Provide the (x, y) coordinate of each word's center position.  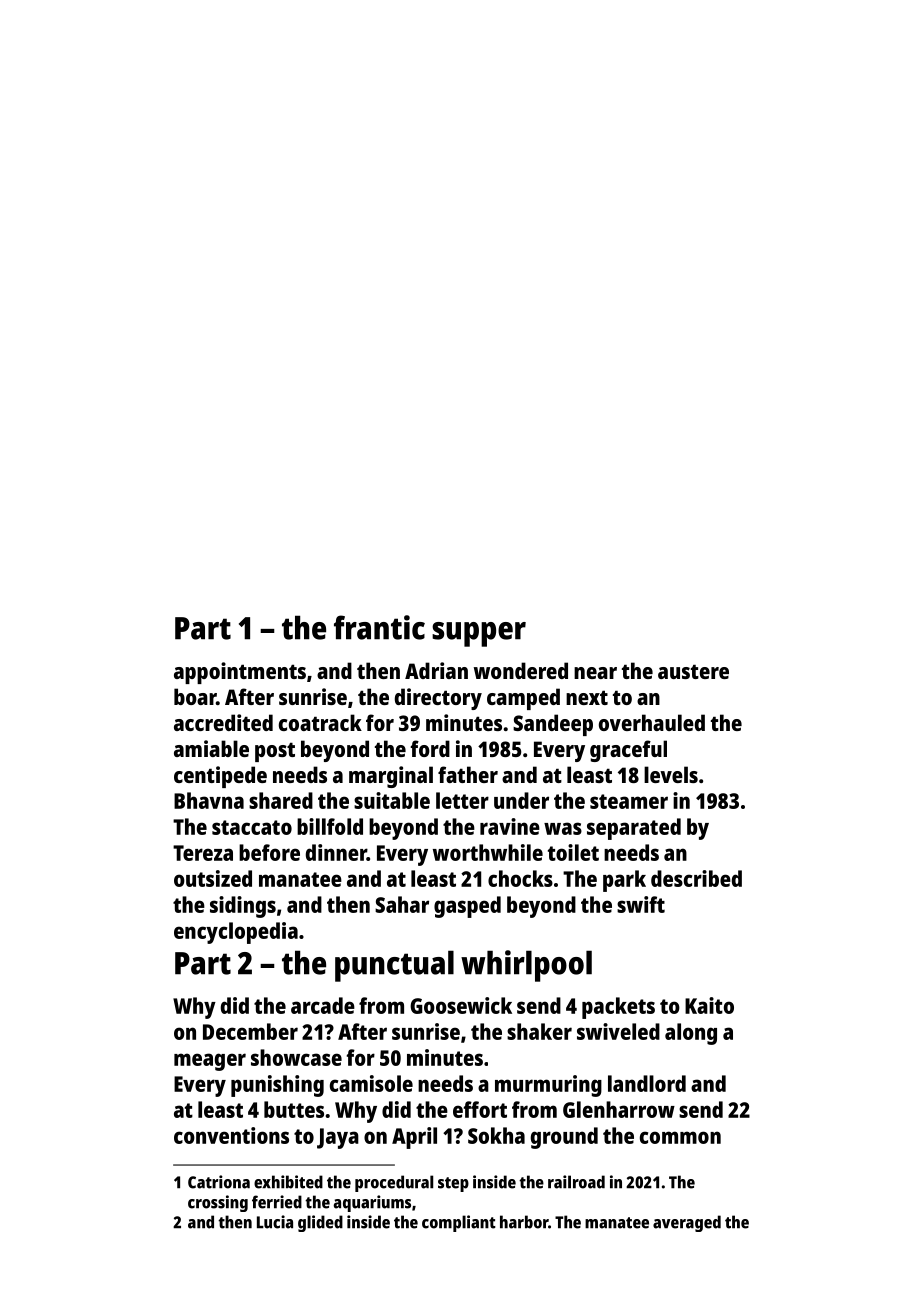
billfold (330, 826)
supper (479, 634)
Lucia (275, 1222)
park (624, 881)
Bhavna (209, 800)
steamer (629, 801)
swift (641, 904)
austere (693, 671)
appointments (240, 673)
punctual (394, 966)
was (563, 828)
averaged (687, 1223)
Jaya (338, 1138)
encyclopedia (236, 933)
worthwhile (488, 852)
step (453, 1184)
